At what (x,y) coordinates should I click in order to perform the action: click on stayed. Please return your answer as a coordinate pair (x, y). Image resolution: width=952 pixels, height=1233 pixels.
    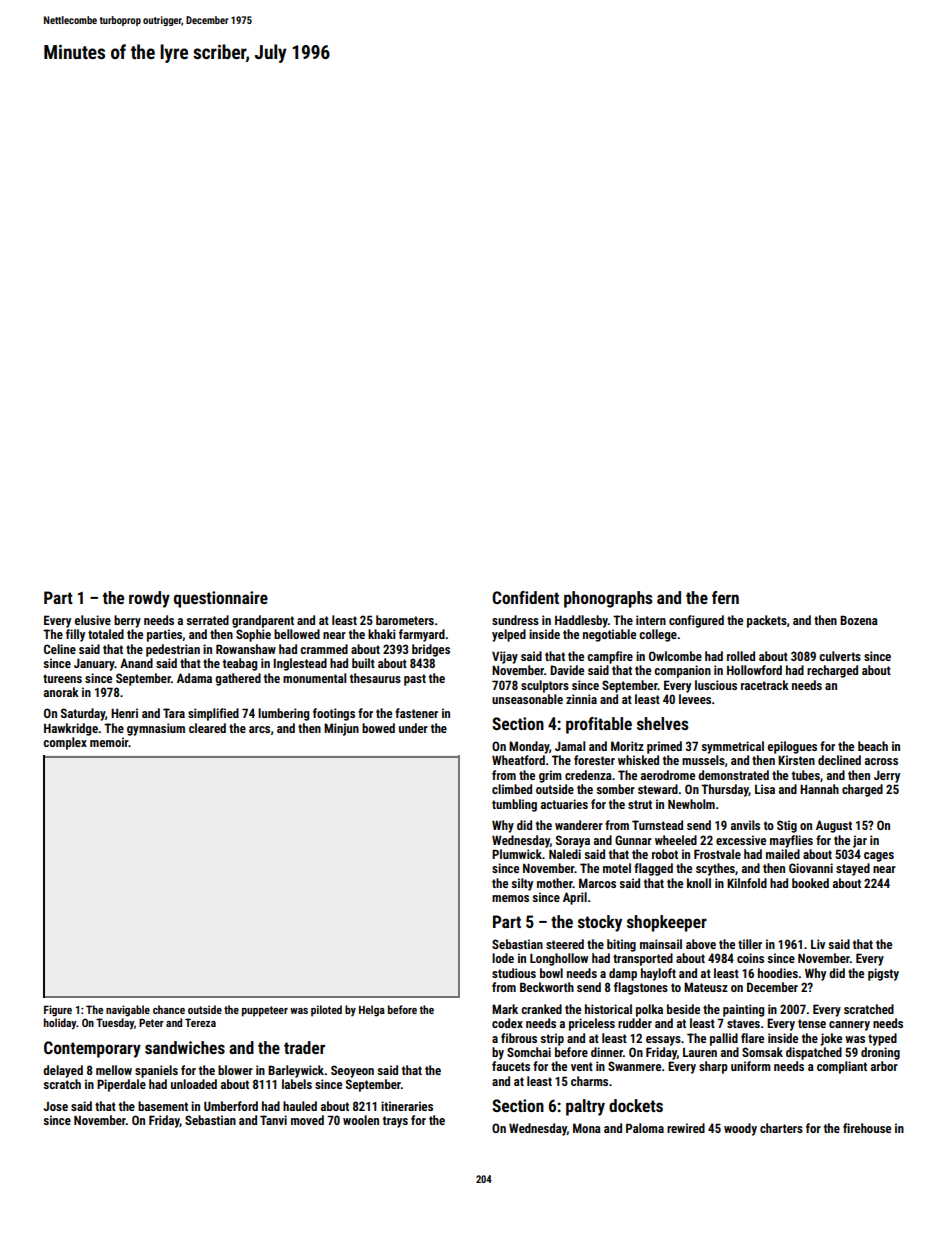
    Looking at the image, I should click on (853, 869).
